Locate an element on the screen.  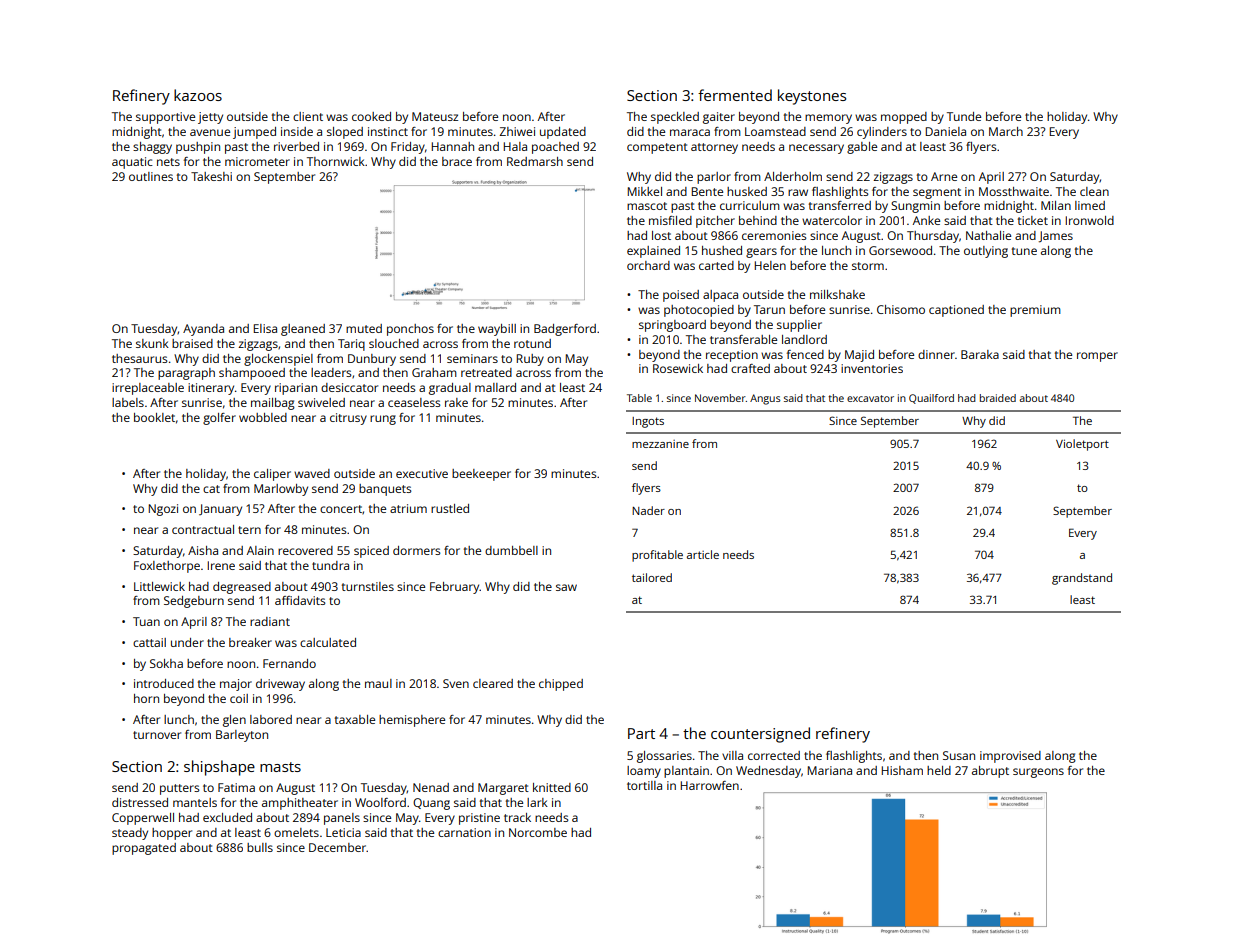
brace is located at coordinates (457, 161).
